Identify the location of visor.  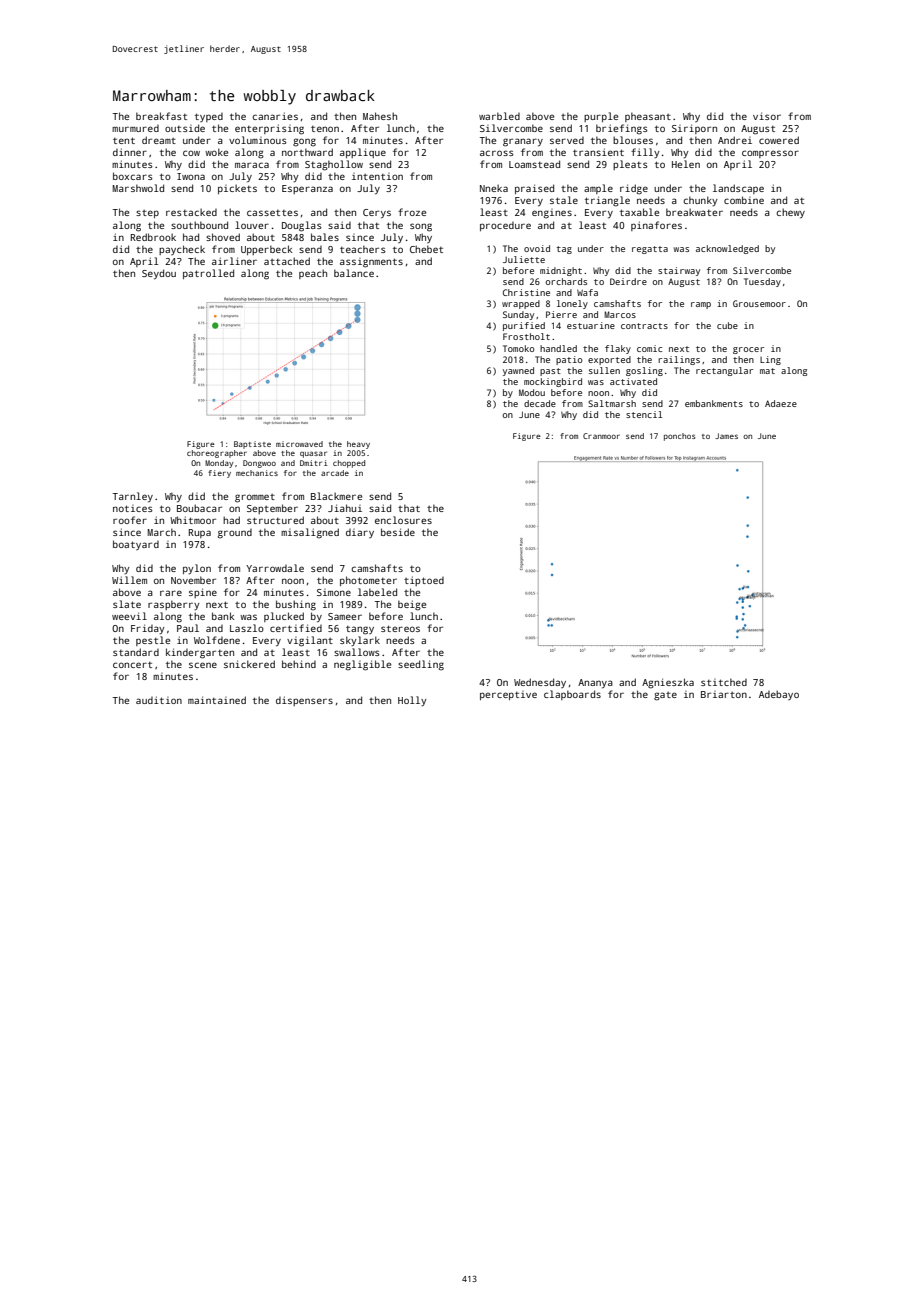
(767, 116).
